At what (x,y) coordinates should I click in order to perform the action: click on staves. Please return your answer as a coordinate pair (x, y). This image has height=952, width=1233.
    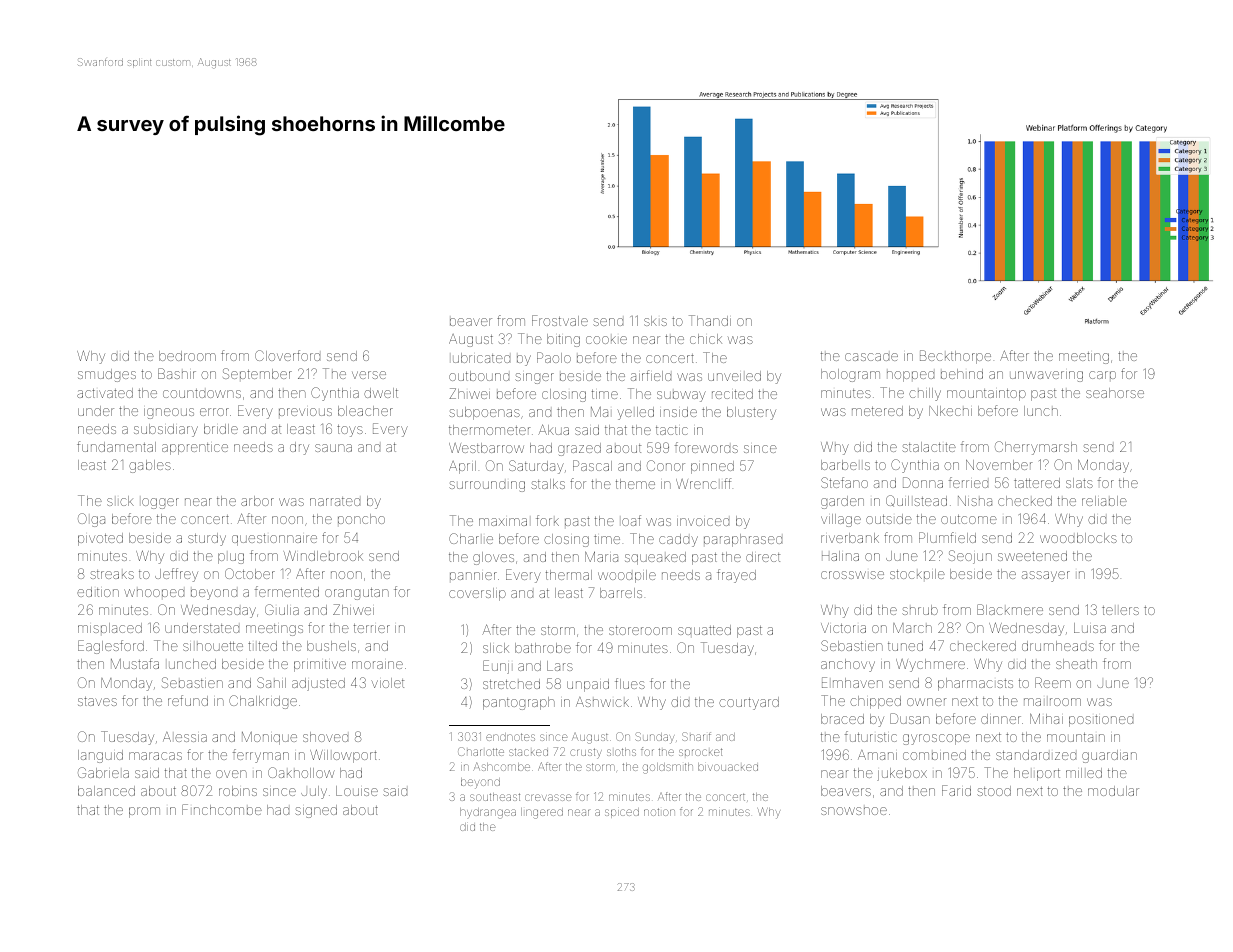
    Looking at the image, I should click on (97, 701).
